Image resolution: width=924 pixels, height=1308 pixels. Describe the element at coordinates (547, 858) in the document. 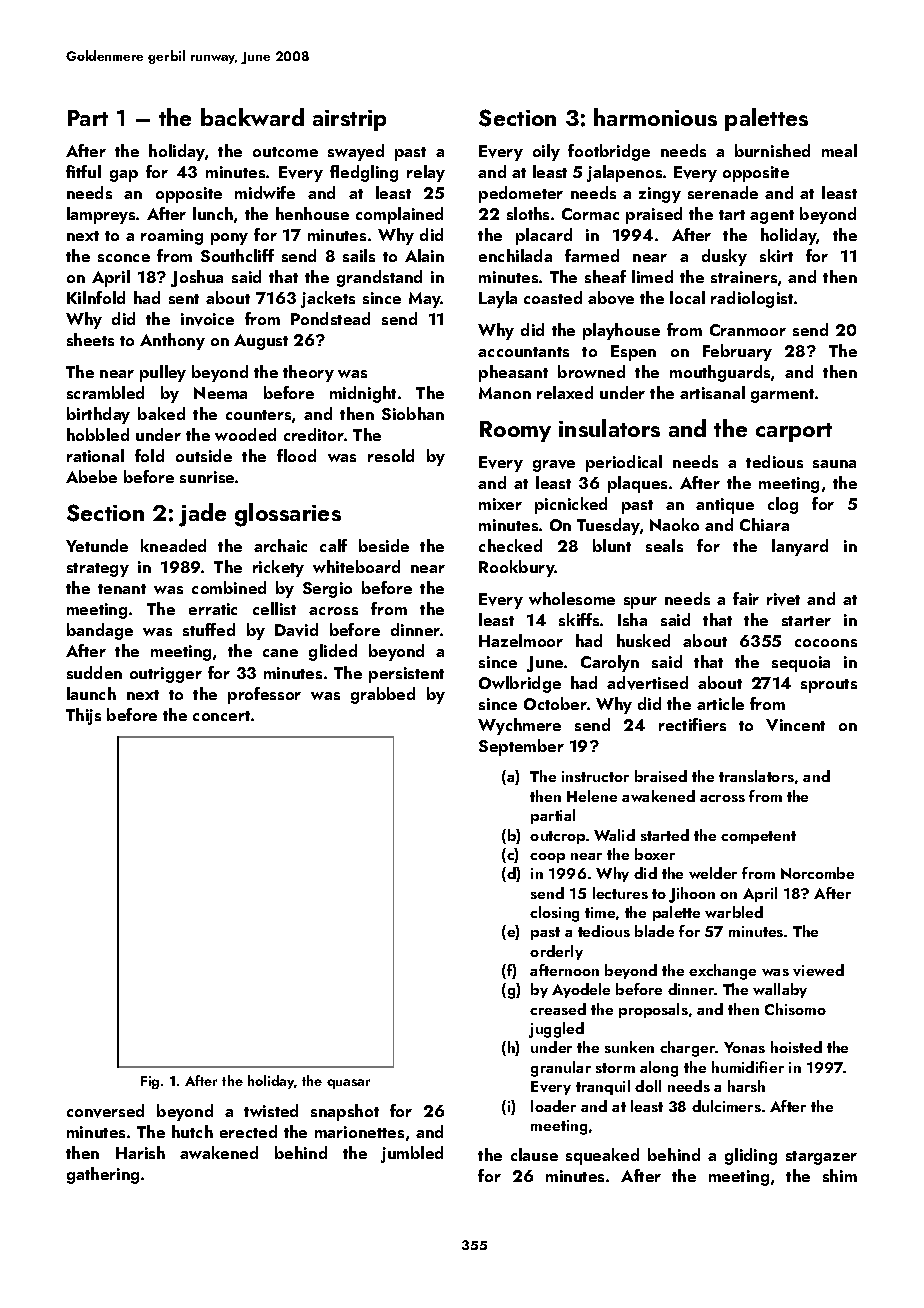

I see `coop` at that location.
